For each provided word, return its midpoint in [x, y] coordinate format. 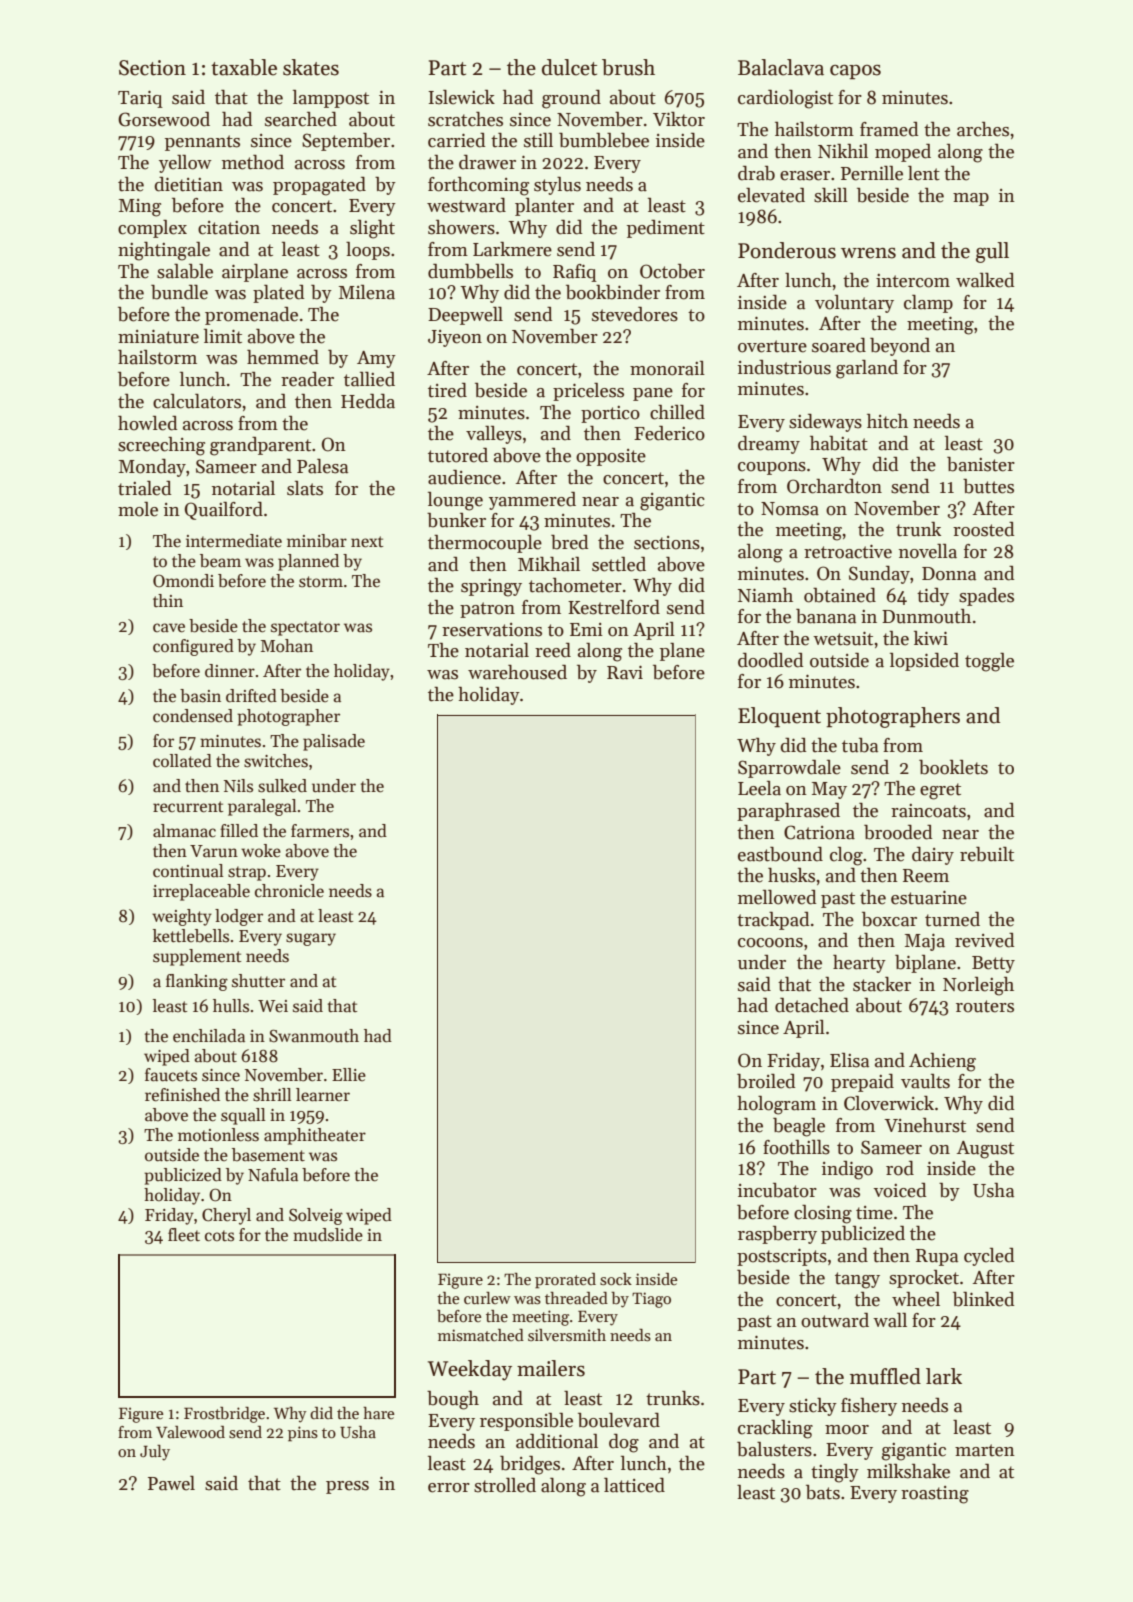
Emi [586, 629]
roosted [984, 529]
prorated [565, 1281]
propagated [319, 186]
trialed [145, 488]
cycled [989, 1257]
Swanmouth [314, 1036]
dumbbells [470, 271]
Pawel [171, 1483]
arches [983, 129]
